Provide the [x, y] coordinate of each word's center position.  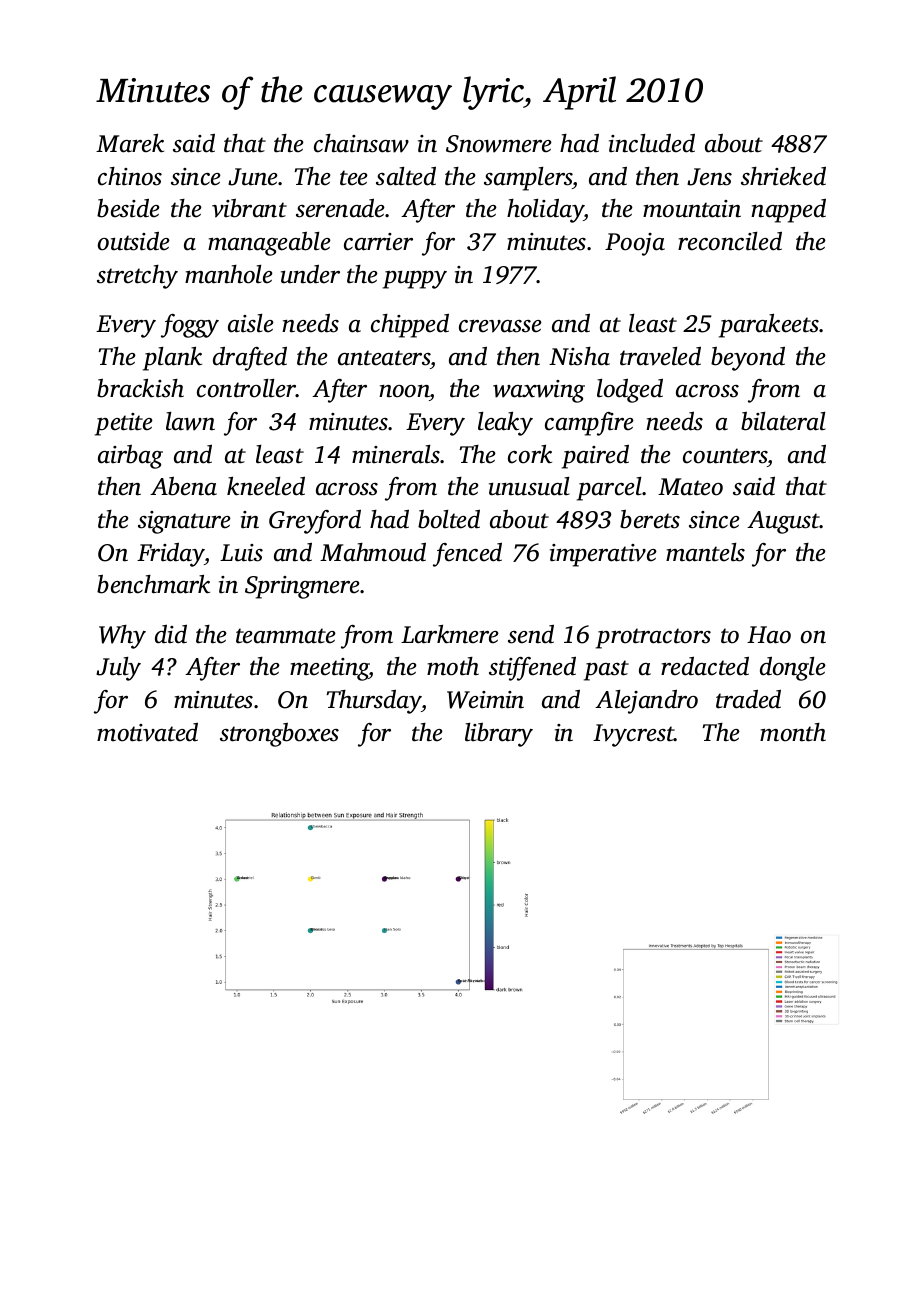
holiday [545, 211]
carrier [378, 242]
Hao [769, 635]
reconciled [730, 241]
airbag [130, 457]
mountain [692, 209]
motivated [147, 732]
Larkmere [450, 634]
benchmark [153, 584]
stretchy [137, 277]
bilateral [783, 421]
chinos [130, 176]
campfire [589, 424]
